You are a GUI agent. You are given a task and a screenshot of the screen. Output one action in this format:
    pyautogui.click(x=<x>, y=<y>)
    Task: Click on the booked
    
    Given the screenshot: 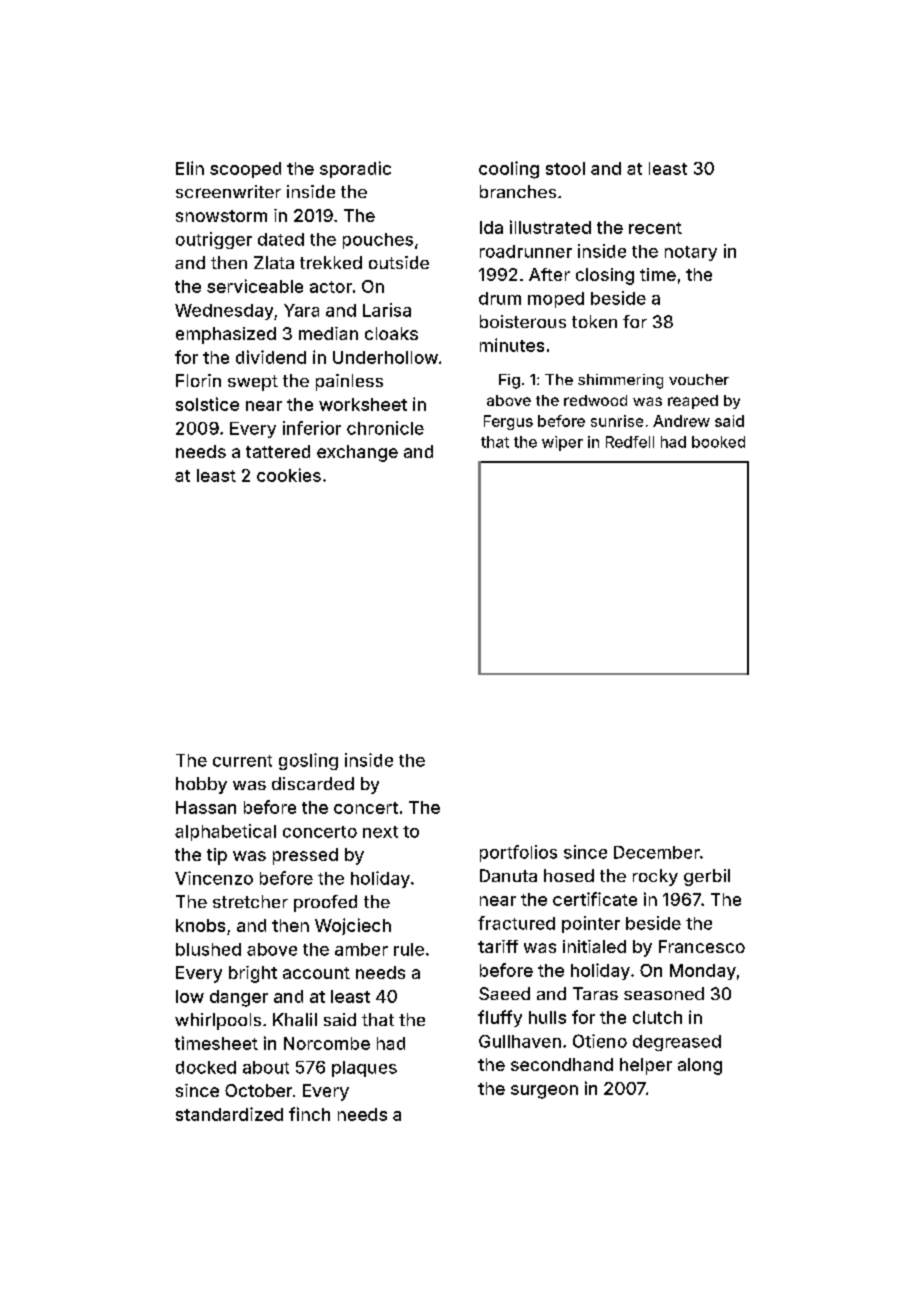 What is the action you would take?
    pyautogui.click(x=718, y=442)
